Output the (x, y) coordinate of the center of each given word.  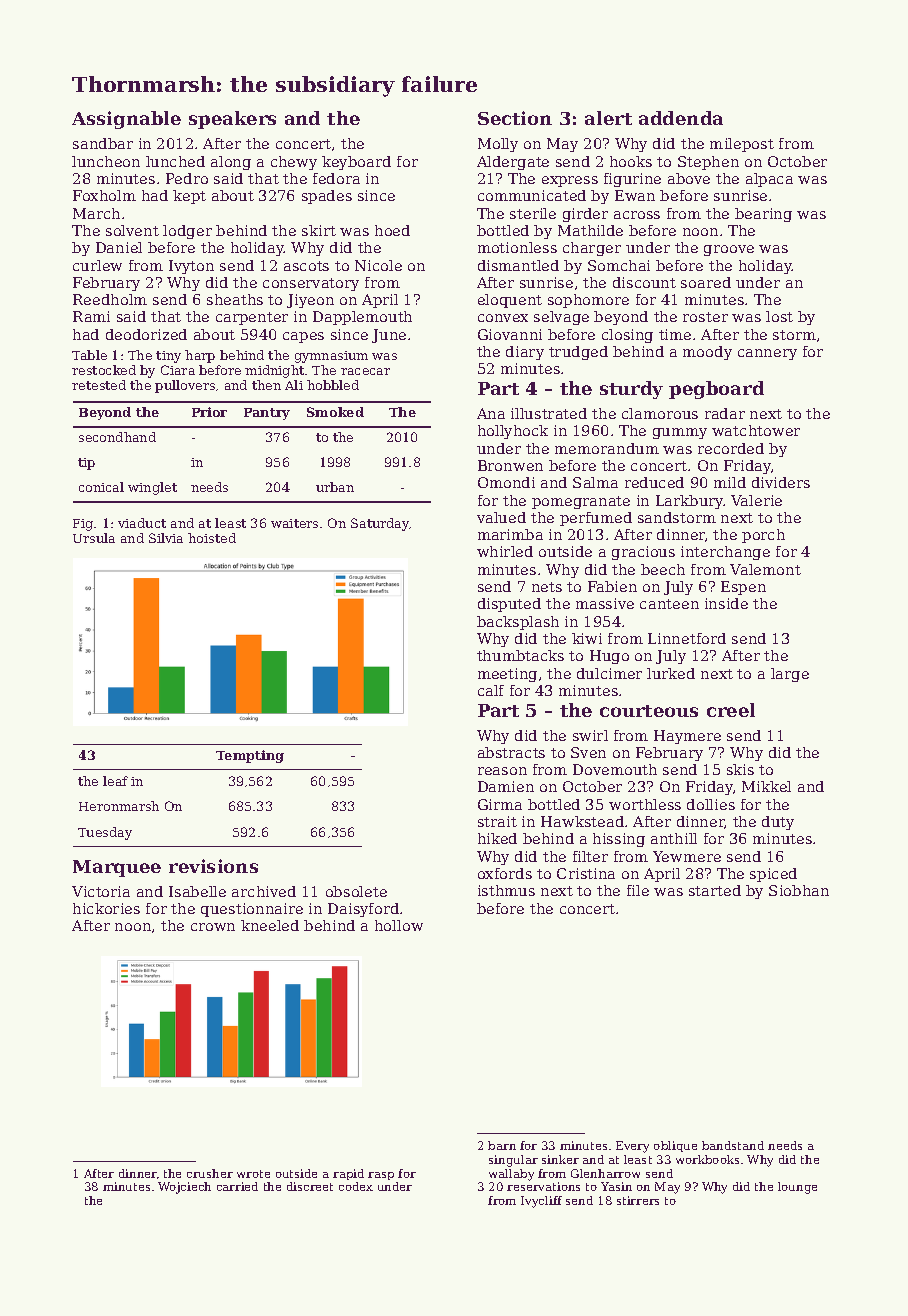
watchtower (756, 430)
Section (515, 118)
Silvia (166, 538)
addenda (681, 118)
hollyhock (513, 432)
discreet (310, 1186)
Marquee (117, 868)
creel (731, 710)
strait (497, 821)
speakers (232, 120)
